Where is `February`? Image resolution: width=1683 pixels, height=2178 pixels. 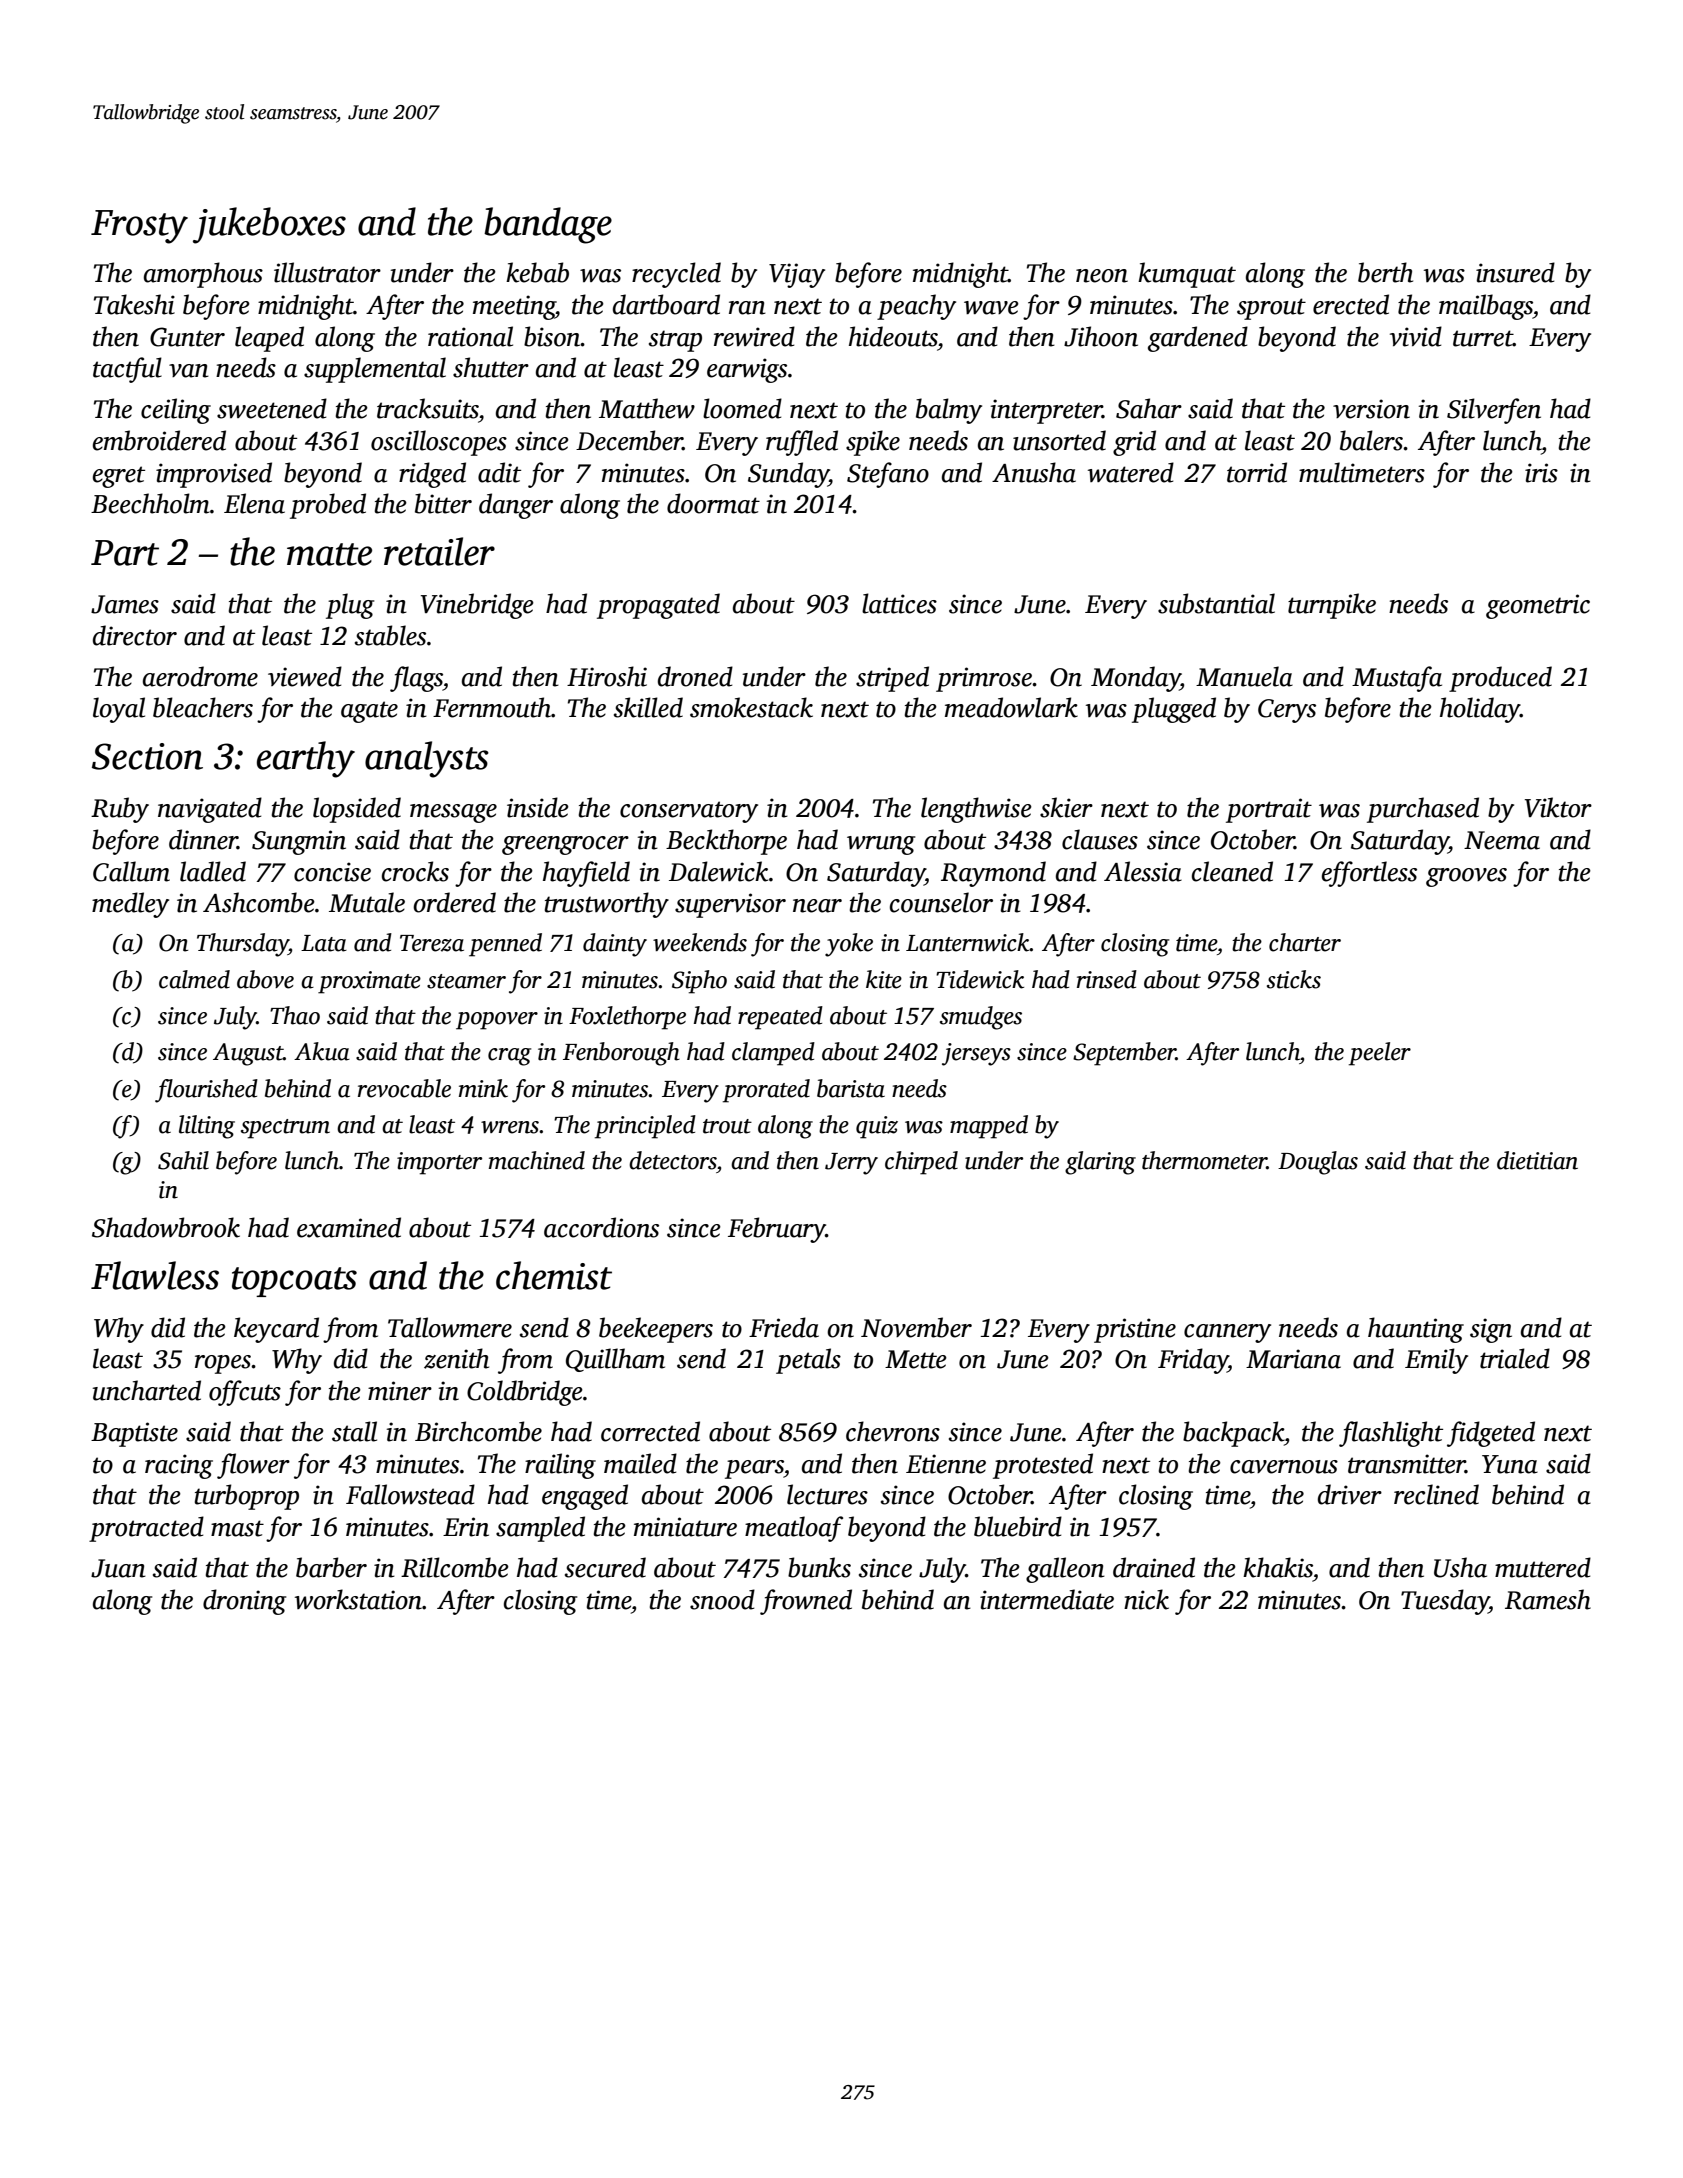 February is located at coordinates (777, 1230).
